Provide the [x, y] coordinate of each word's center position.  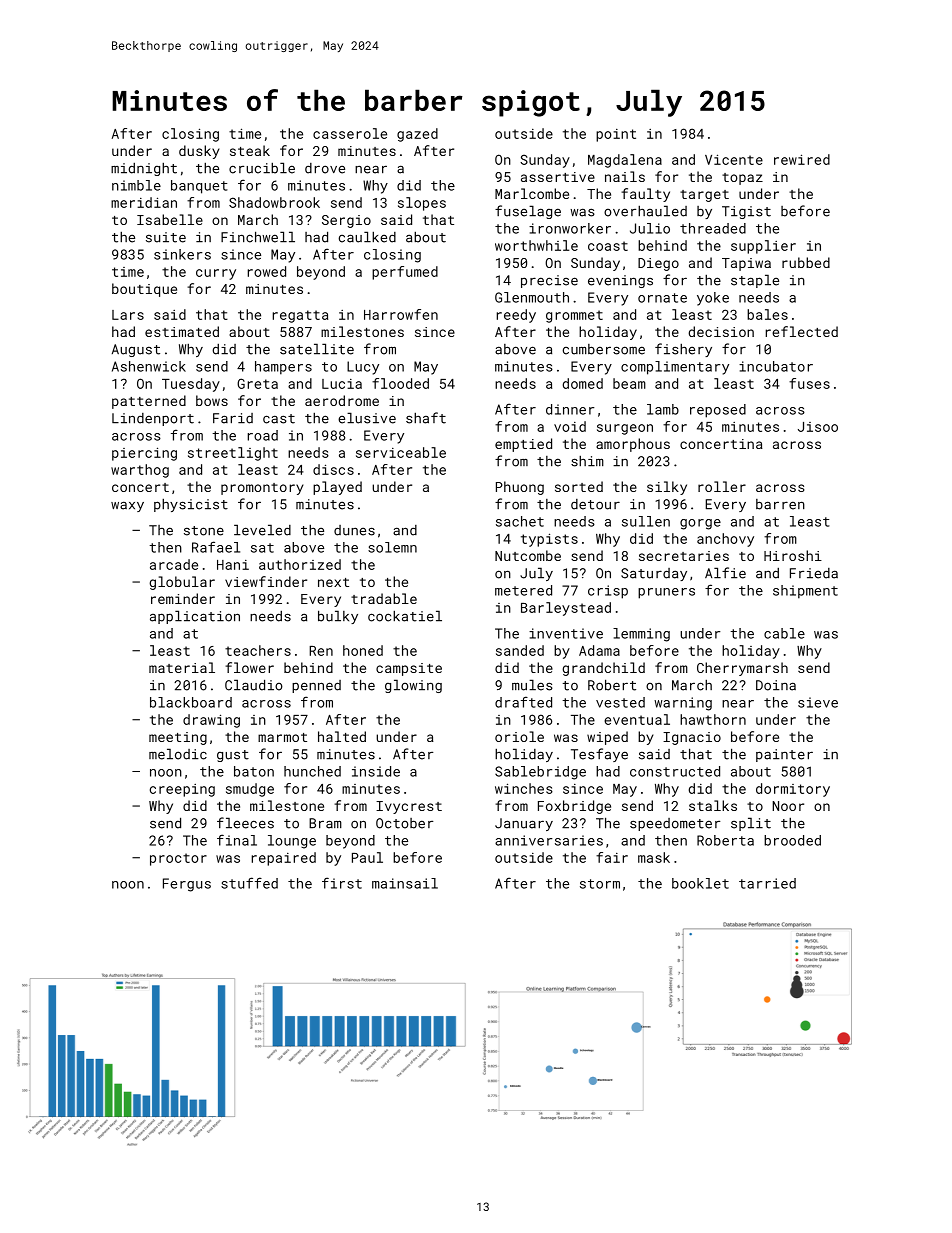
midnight [144, 169]
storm [600, 884]
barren [780, 504]
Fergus [187, 885]
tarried [767, 883]
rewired [802, 159]
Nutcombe [528, 555]
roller [722, 486]
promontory [262, 489]
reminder [183, 598]
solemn [392, 547]
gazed [417, 135]
